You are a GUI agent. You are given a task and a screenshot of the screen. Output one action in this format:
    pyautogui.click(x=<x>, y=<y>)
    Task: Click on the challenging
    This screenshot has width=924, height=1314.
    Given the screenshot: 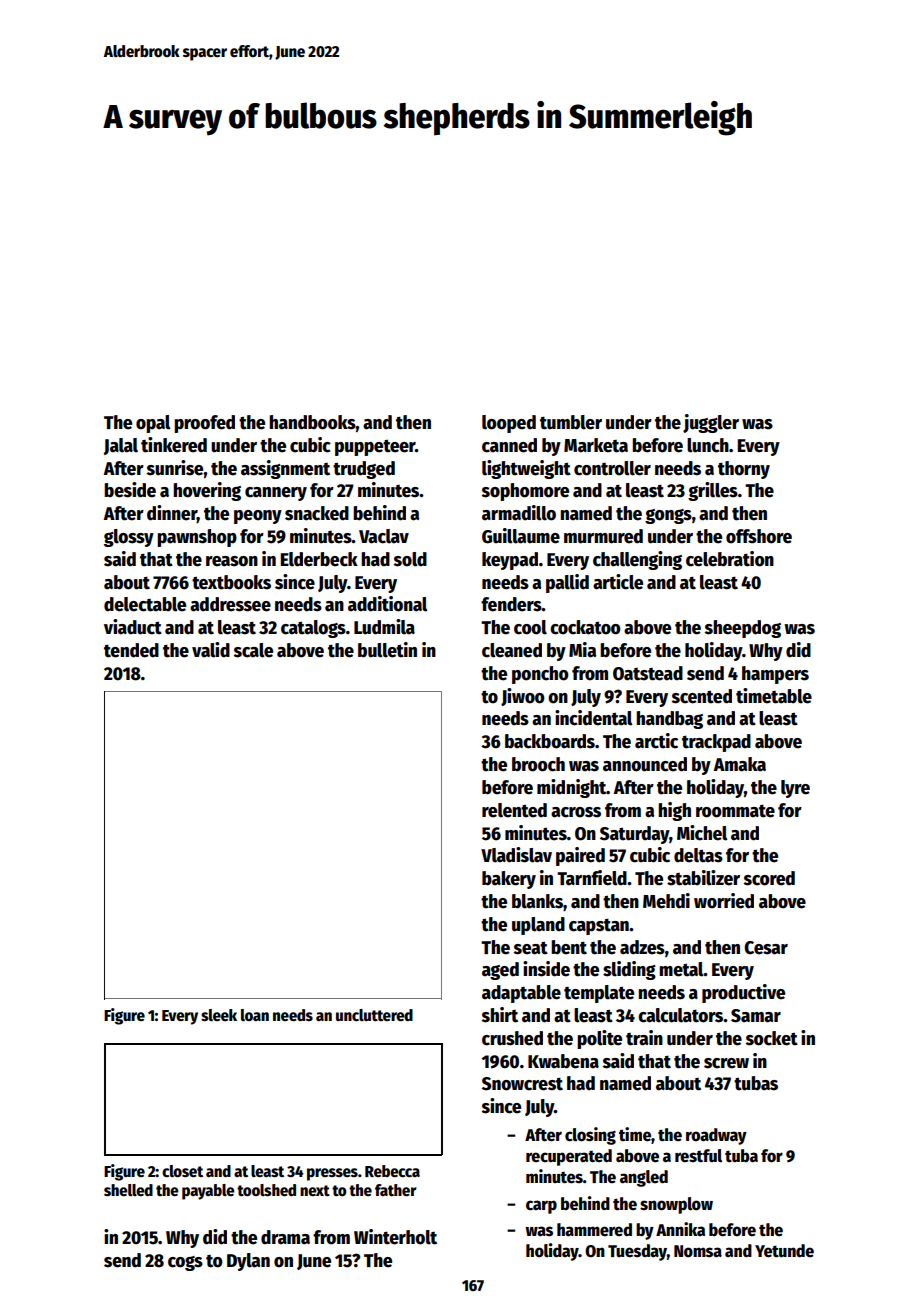 What is the action you would take?
    pyautogui.click(x=637, y=560)
